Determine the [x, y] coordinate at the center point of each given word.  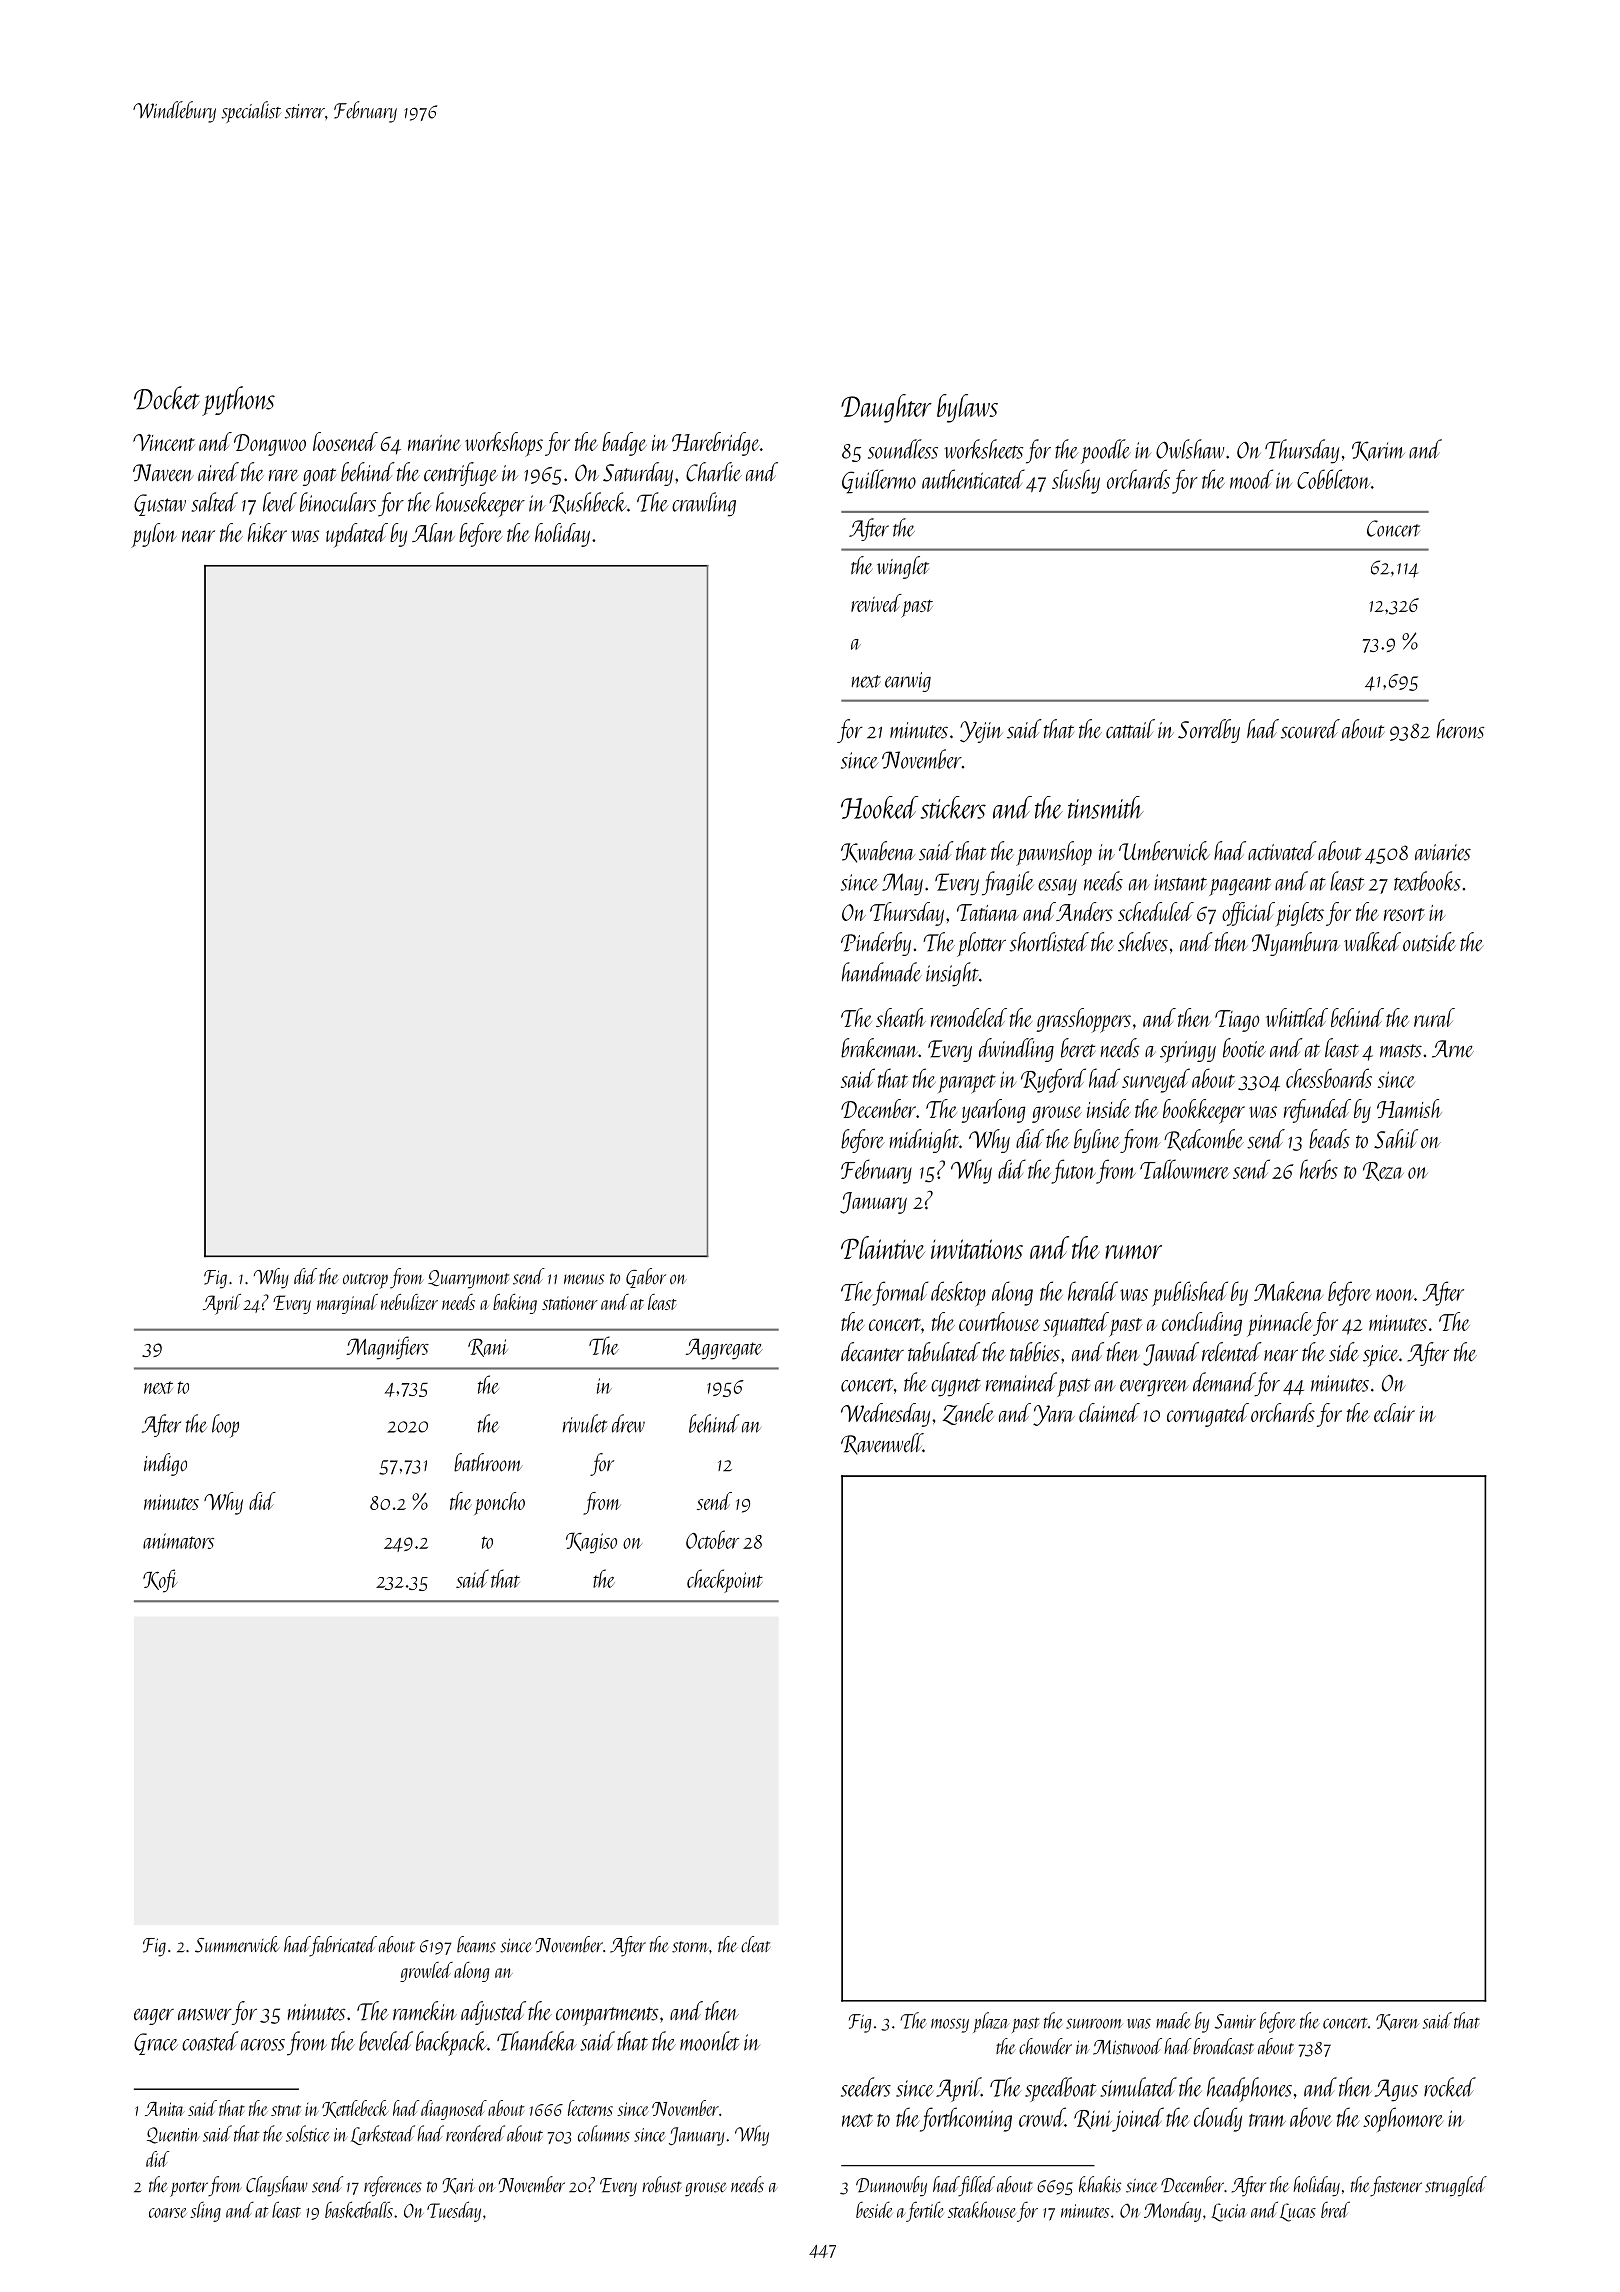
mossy [950, 2026]
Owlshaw [1190, 449]
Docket [167, 398]
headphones [1249, 2089]
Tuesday [454, 2211]
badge [624, 444]
